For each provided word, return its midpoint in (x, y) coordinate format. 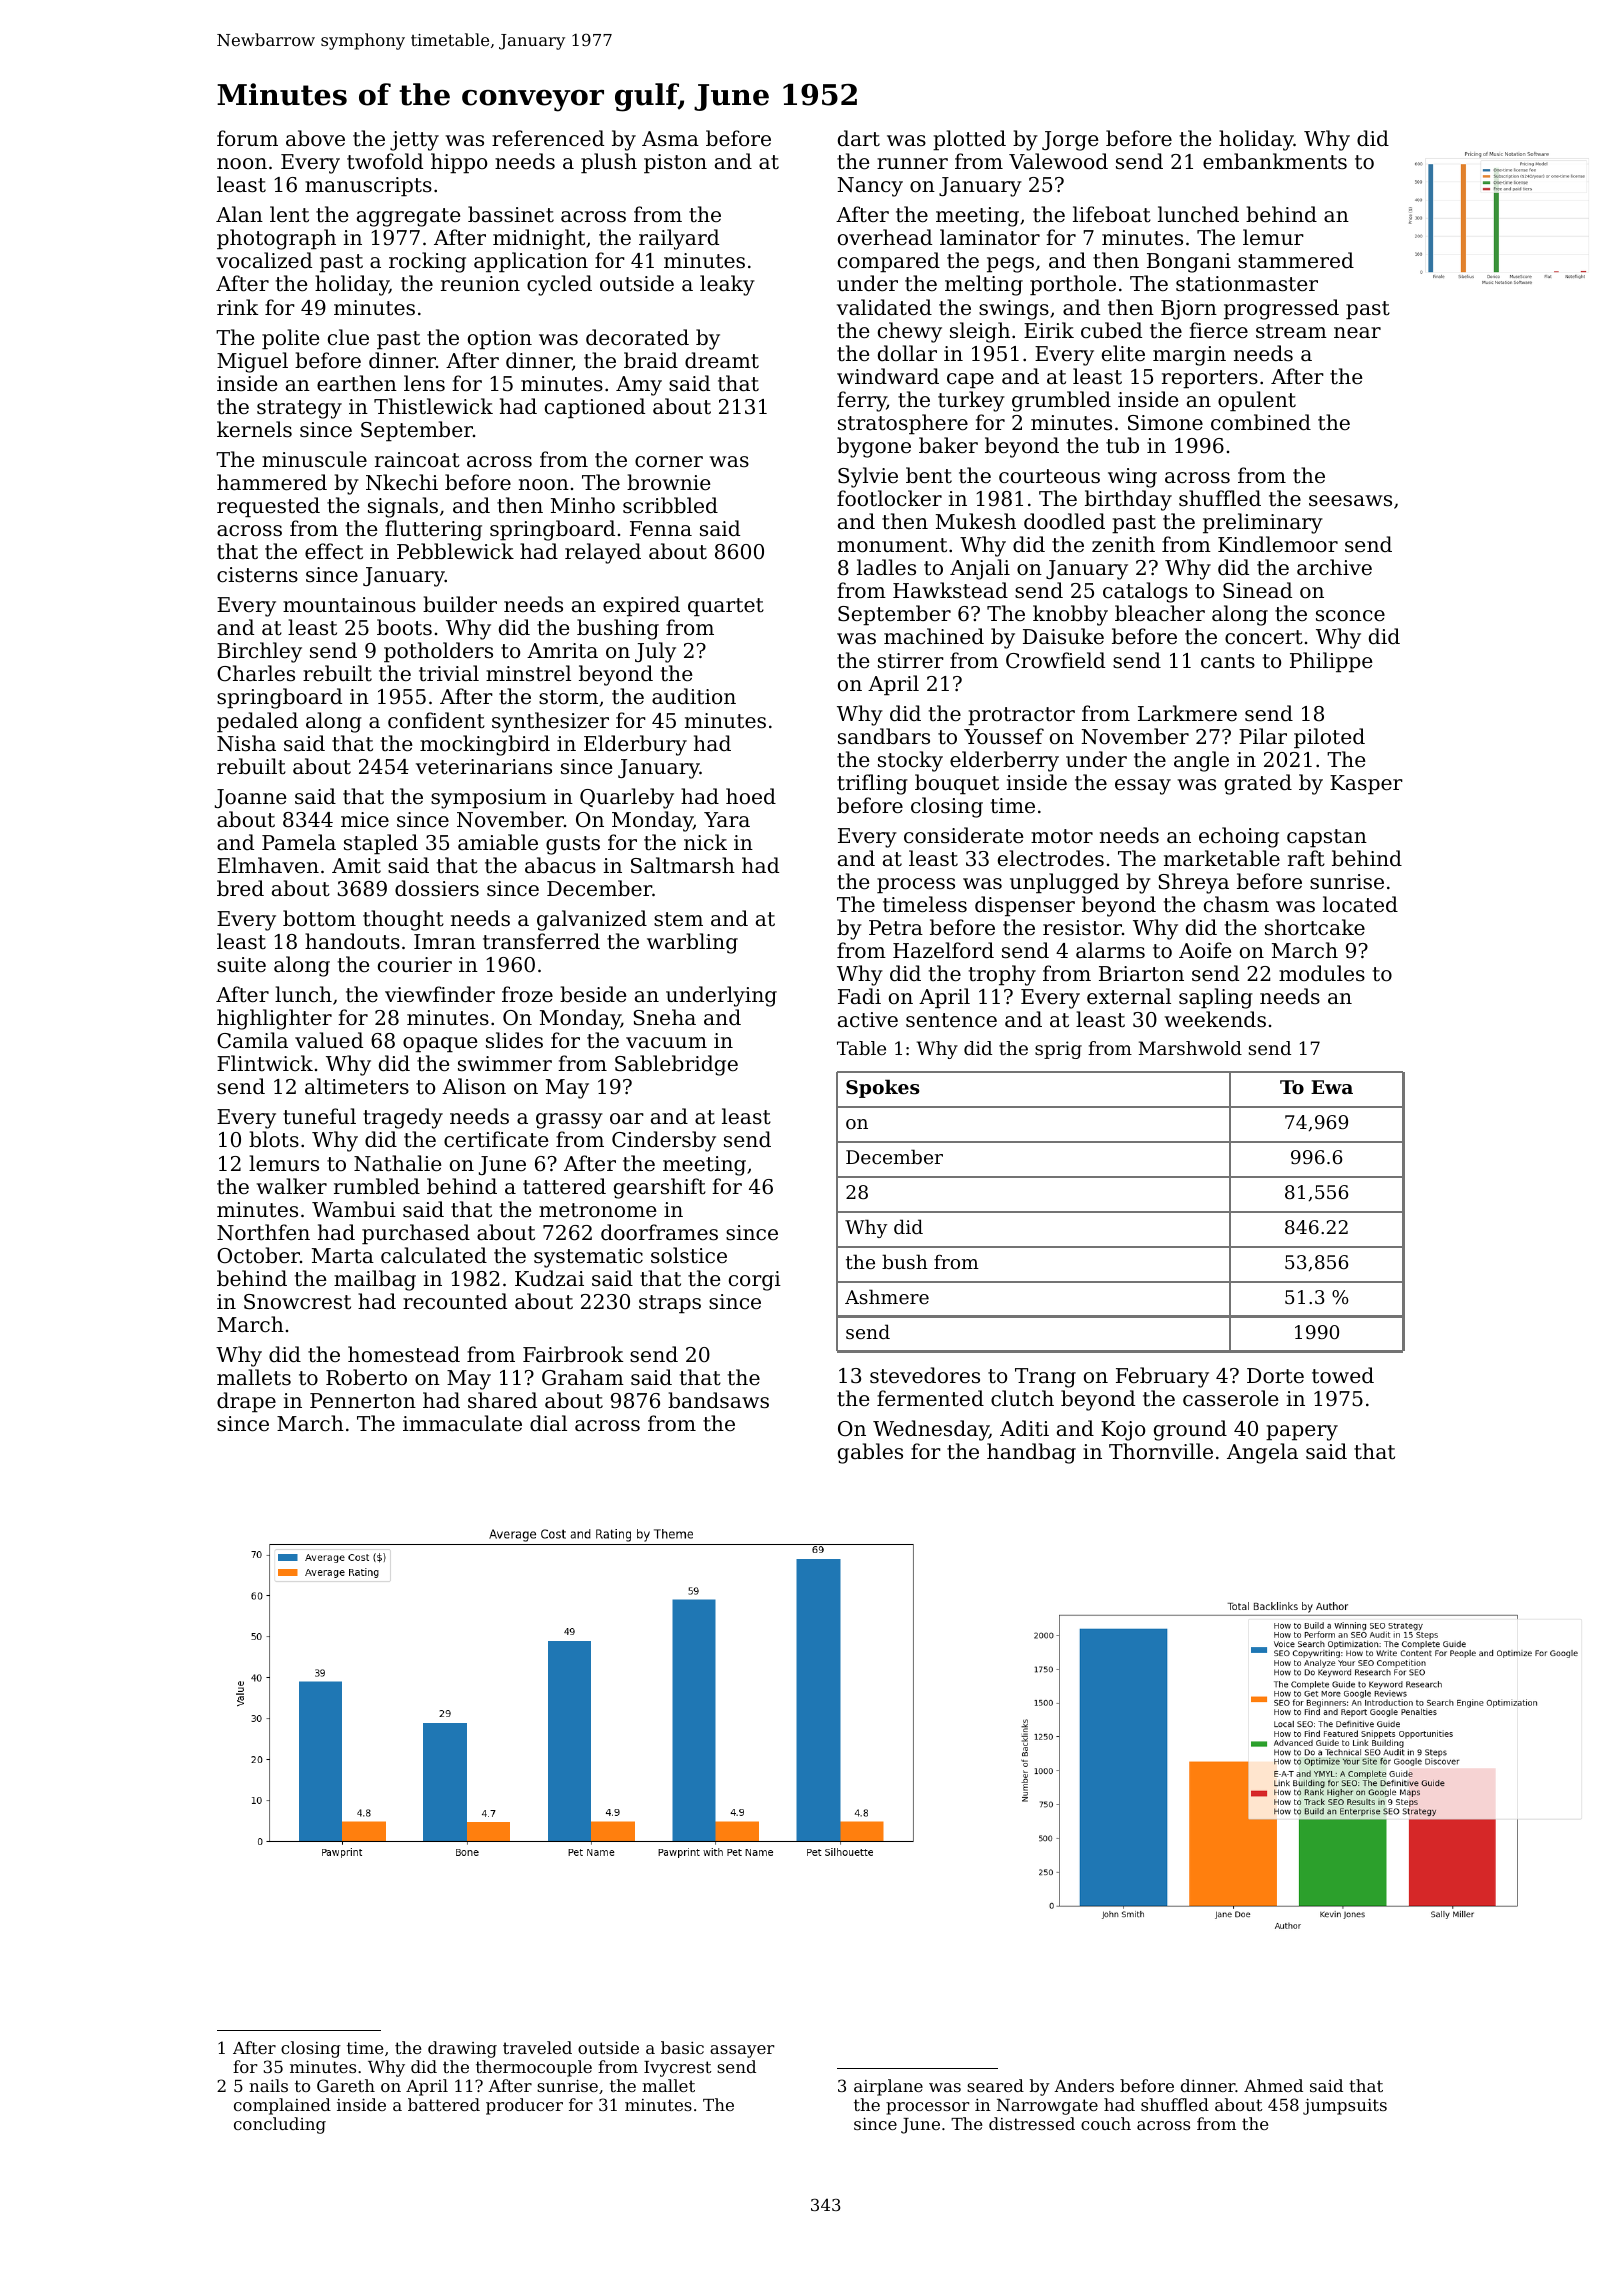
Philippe (1331, 662)
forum (247, 138)
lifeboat (1112, 214)
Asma (670, 138)
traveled (537, 2047)
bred (240, 888)
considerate (963, 835)
